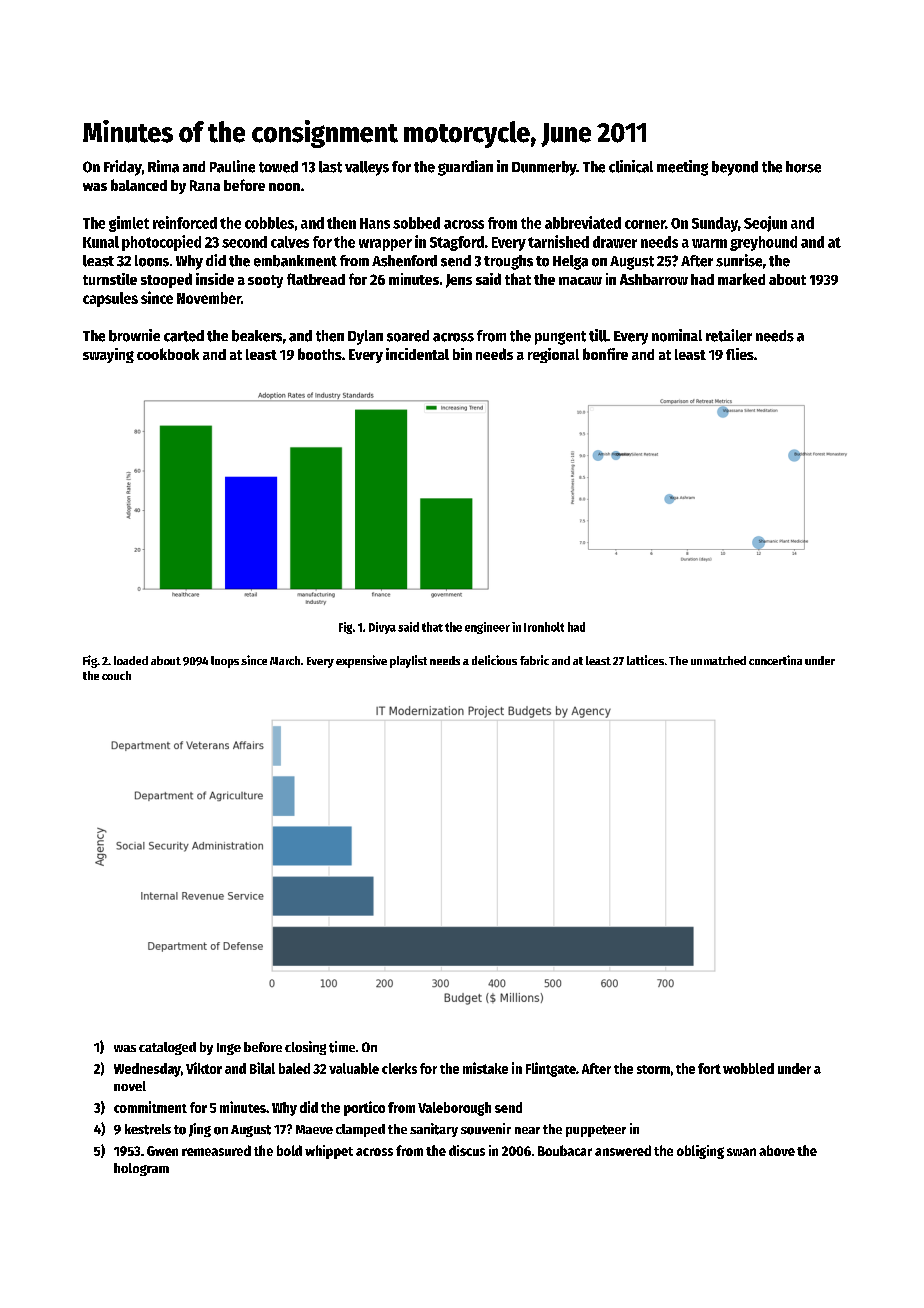 The width and height of the screenshot is (924, 1308). I want to click on fort, so click(709, 1068).
